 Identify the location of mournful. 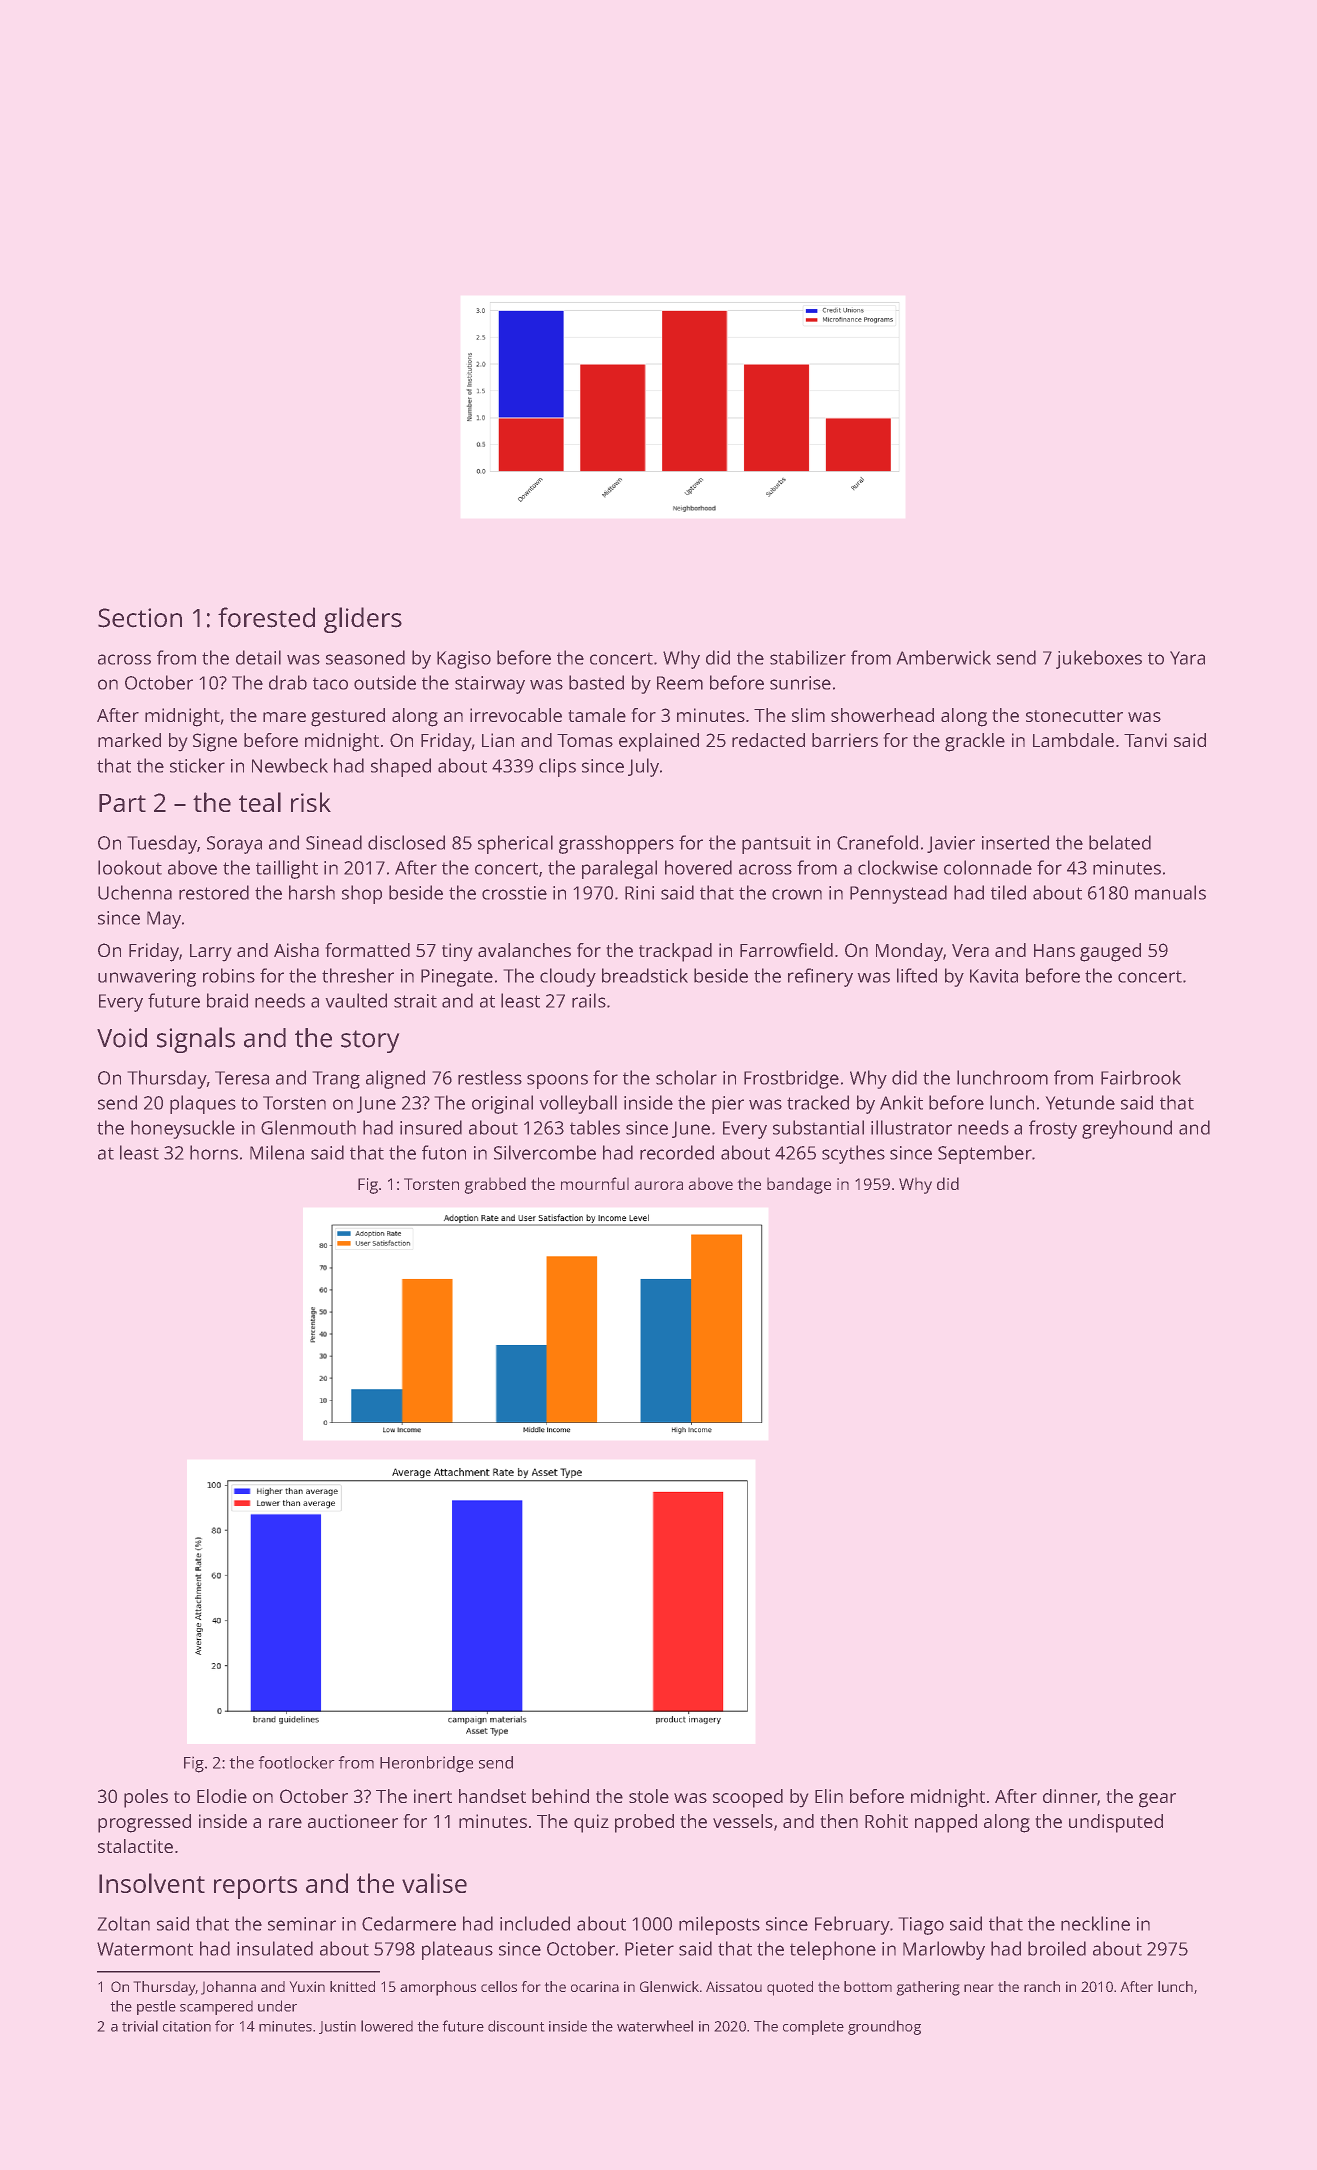
(595, 1183).
